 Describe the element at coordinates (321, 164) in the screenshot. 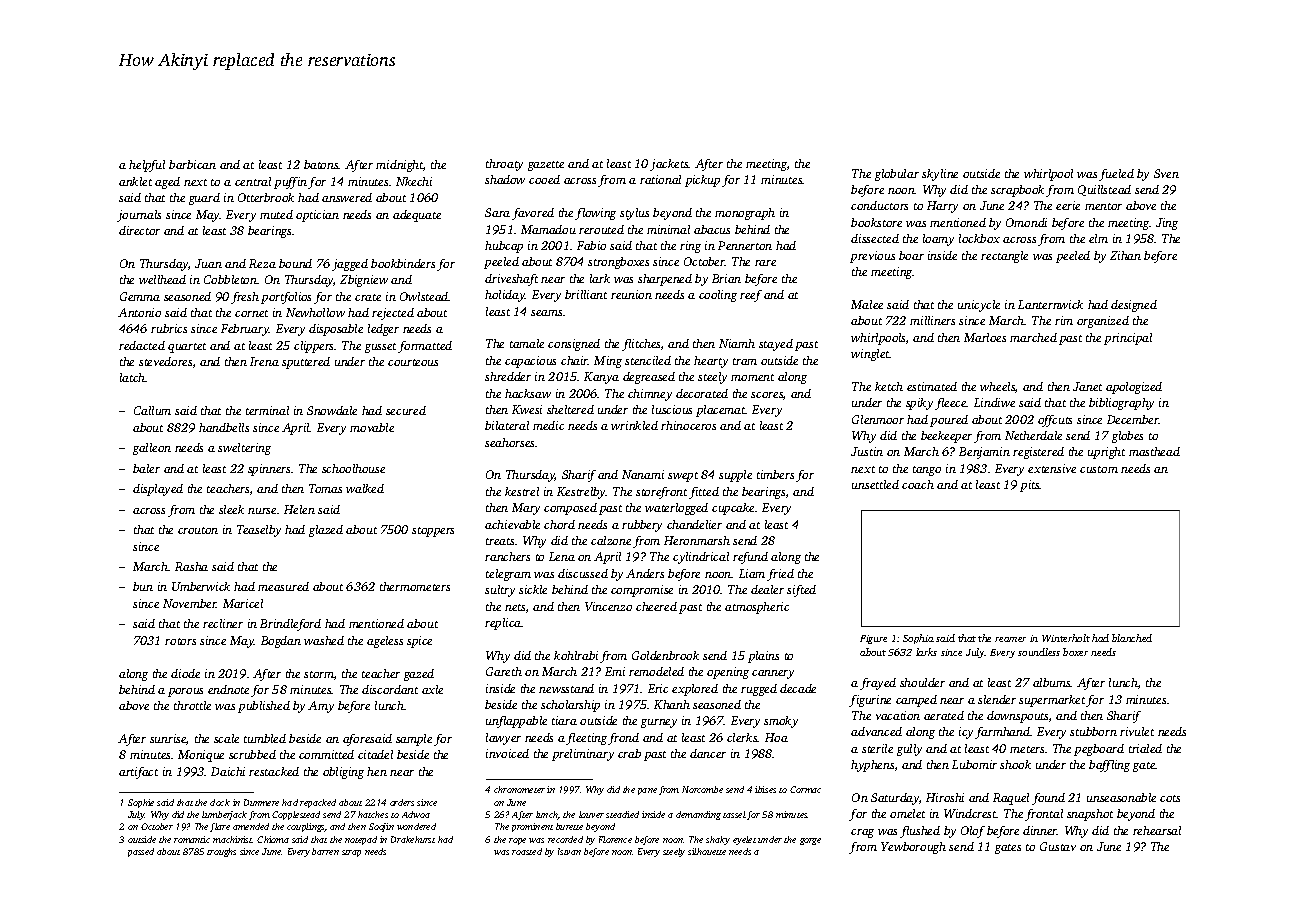

I see `batons` at that location.
